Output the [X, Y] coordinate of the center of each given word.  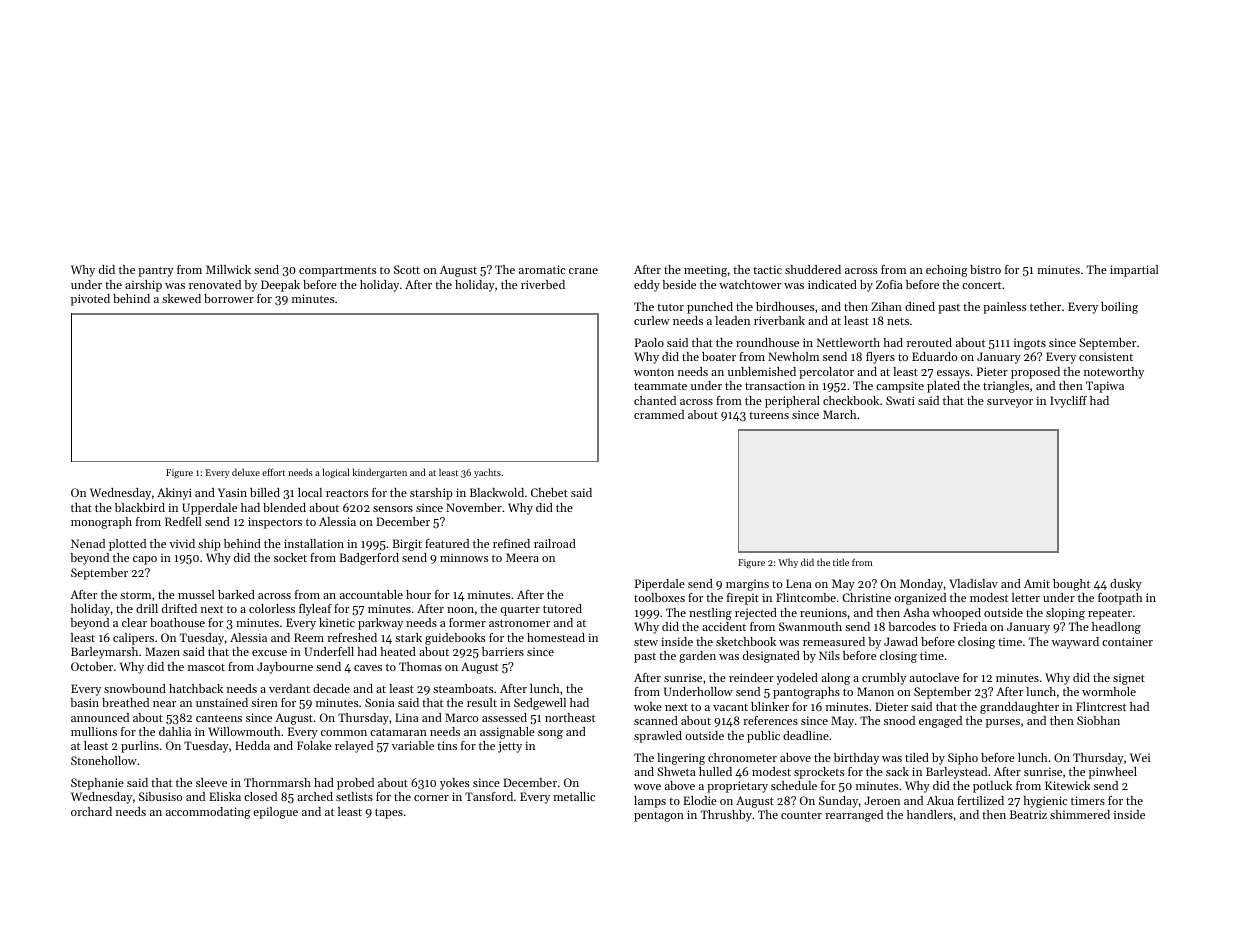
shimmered [1080, 814]
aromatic [542, 269]
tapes [389, 813]
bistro [985, 269]
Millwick [228, 269]
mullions [94, 731]
